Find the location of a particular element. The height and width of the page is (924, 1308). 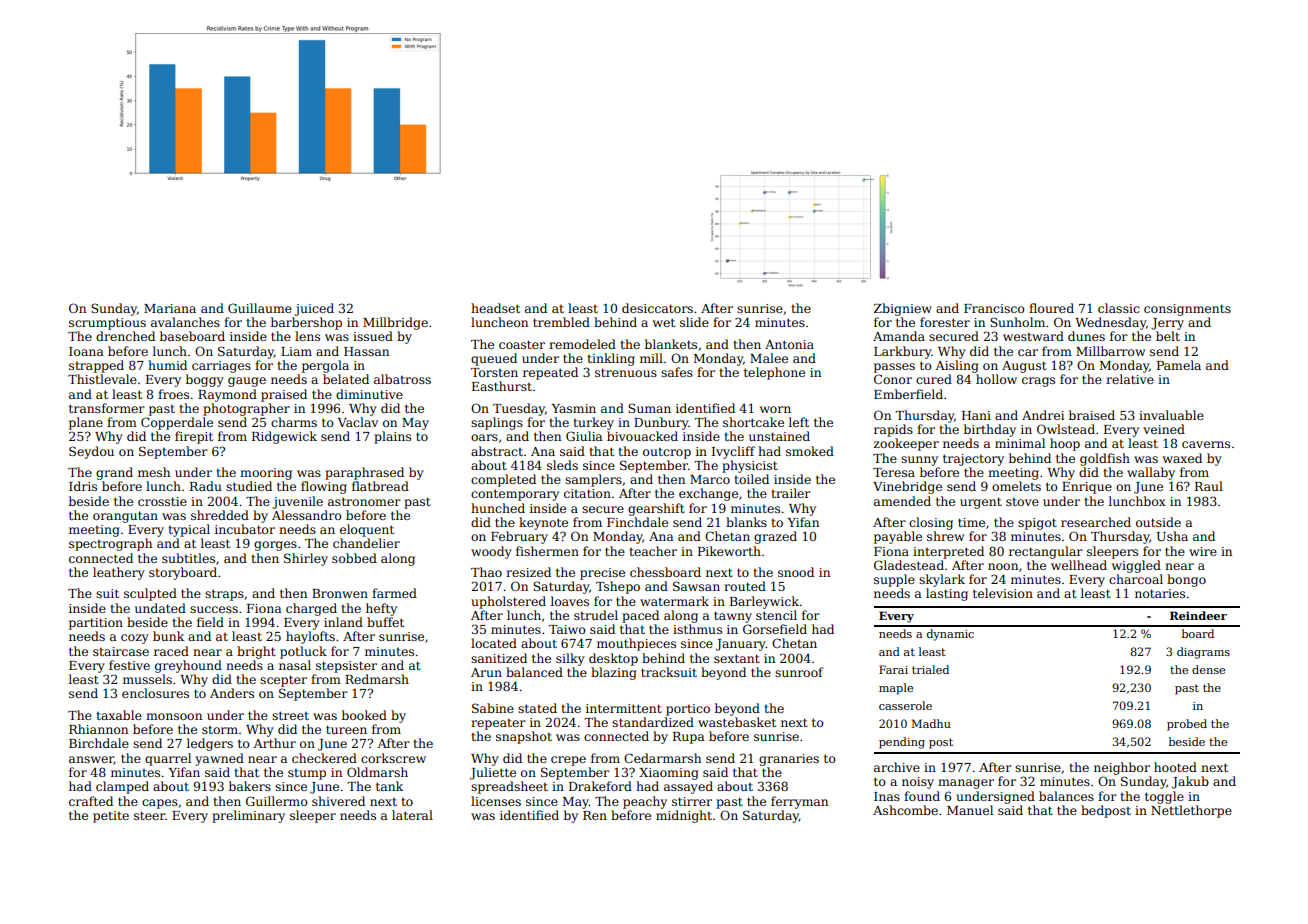

trailer is located at coordinates (791, 493).
